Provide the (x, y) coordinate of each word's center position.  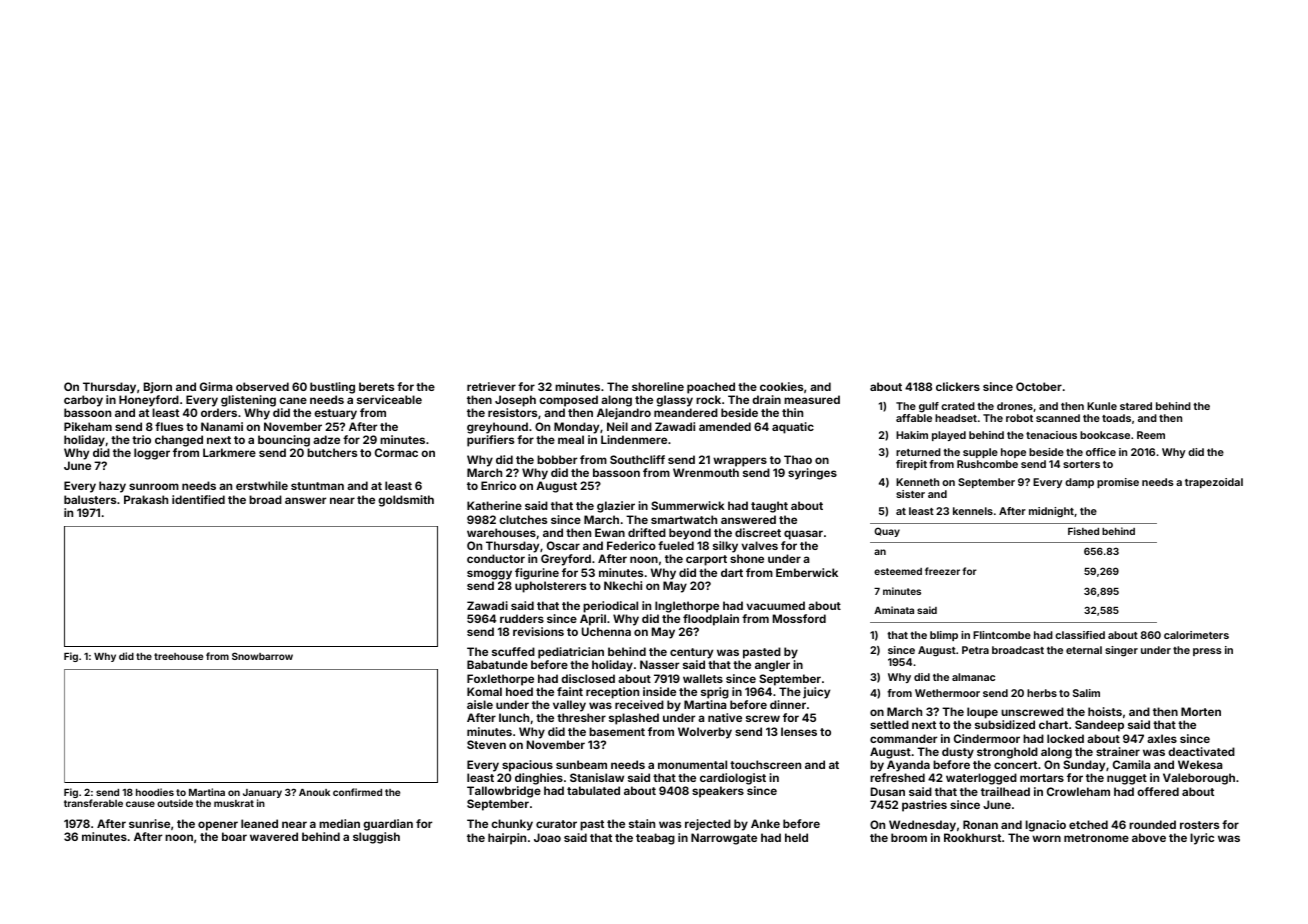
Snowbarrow (262, 656)
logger (152, 454)
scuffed (513, 651)
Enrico (498, 485)
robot (1019, 418)
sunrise (149, 823)
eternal (1084, 650)
